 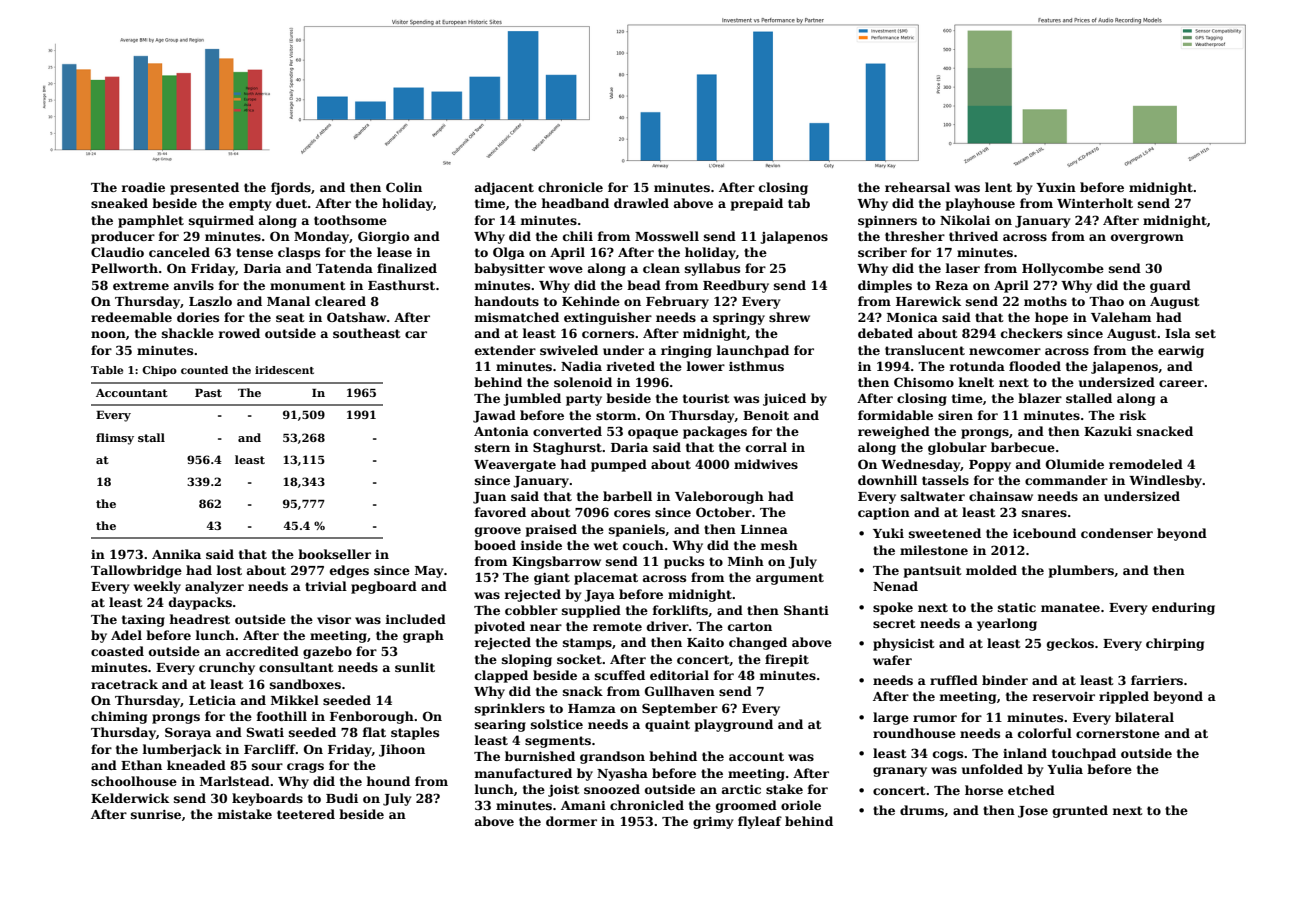 I want to click on thrived, so click(x=973, y=236).
